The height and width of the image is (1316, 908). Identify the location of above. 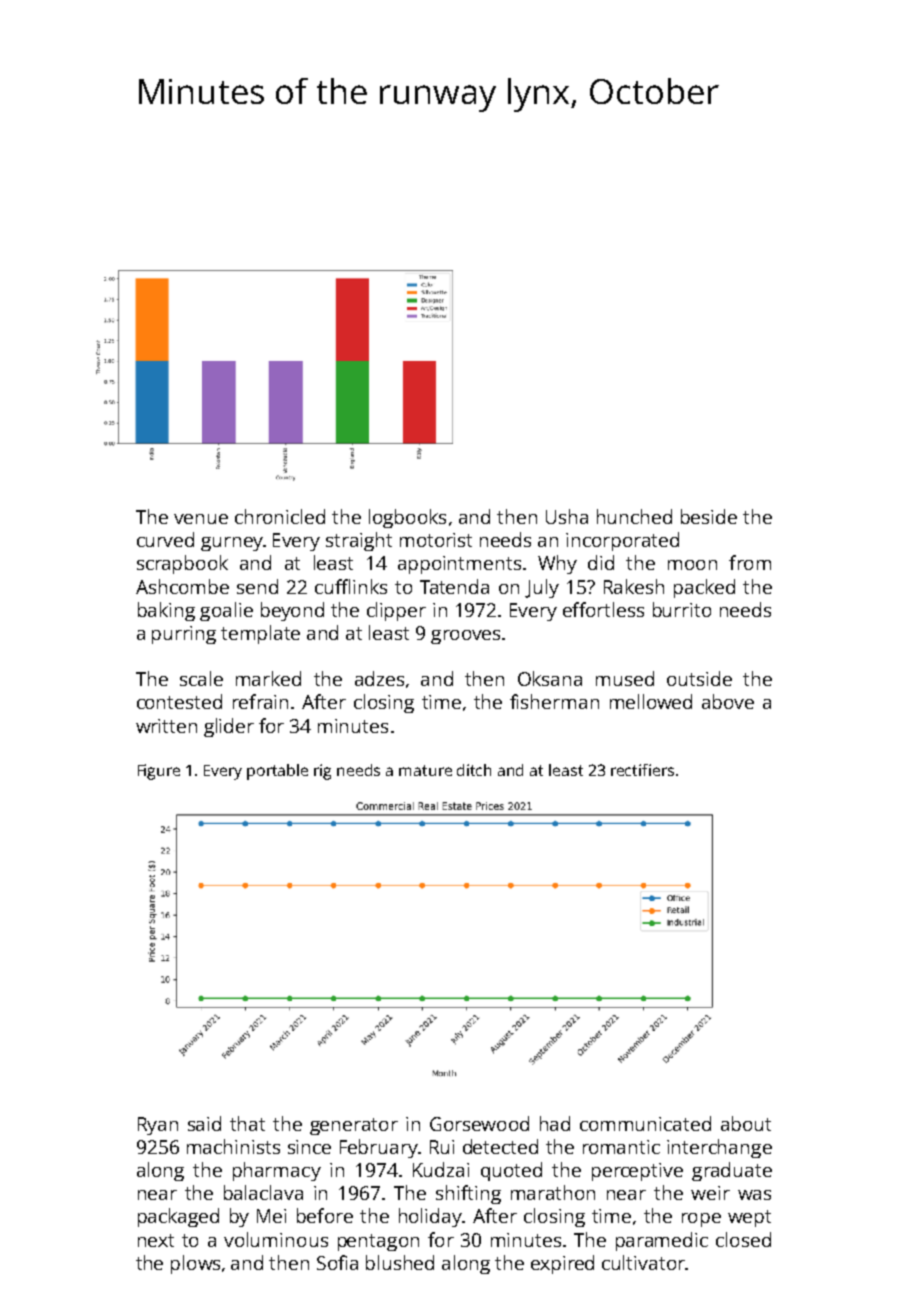
(728, 701).
